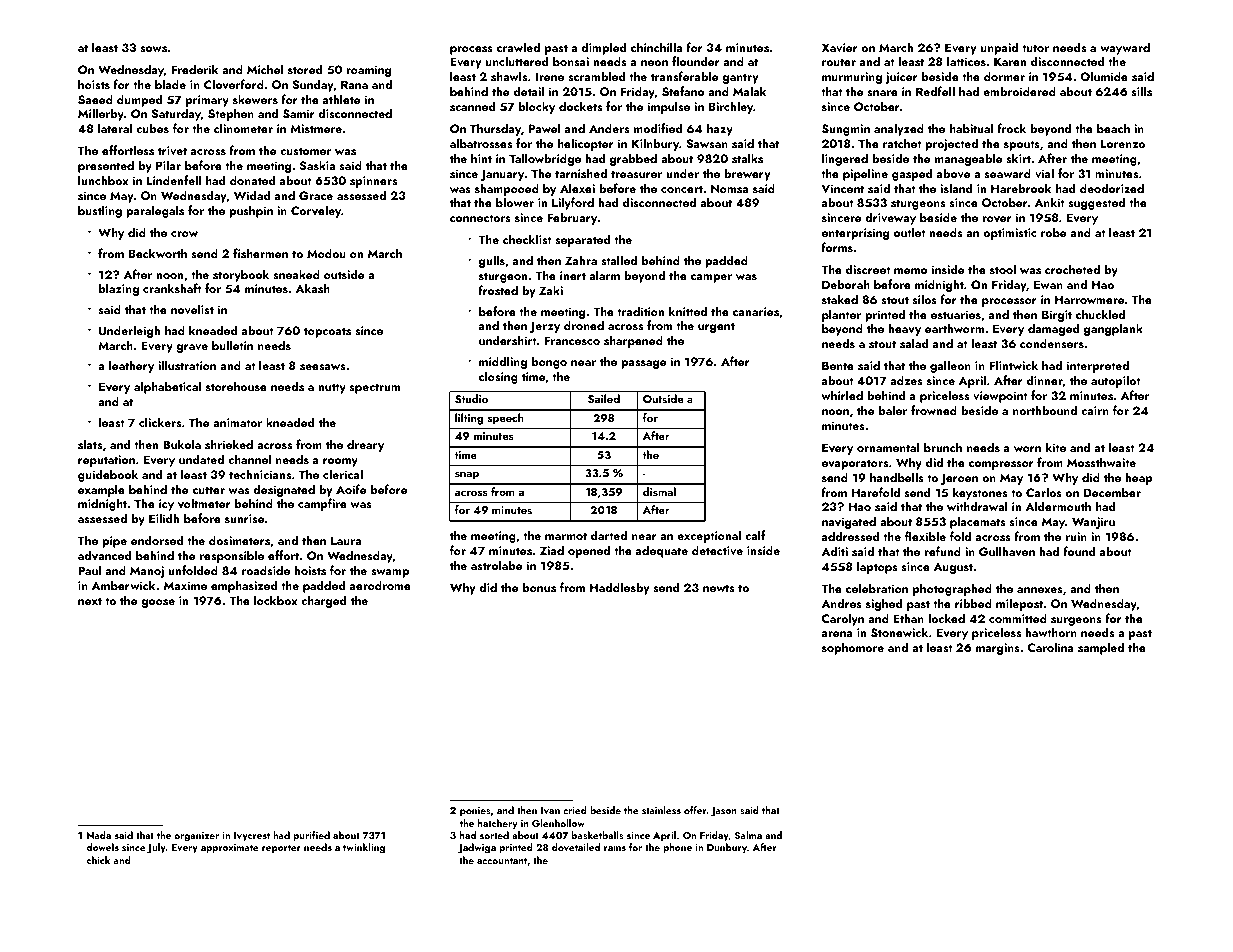 This screenshot has width=1233, height=952. I want to click on chinchilla, so click(656, 47).
